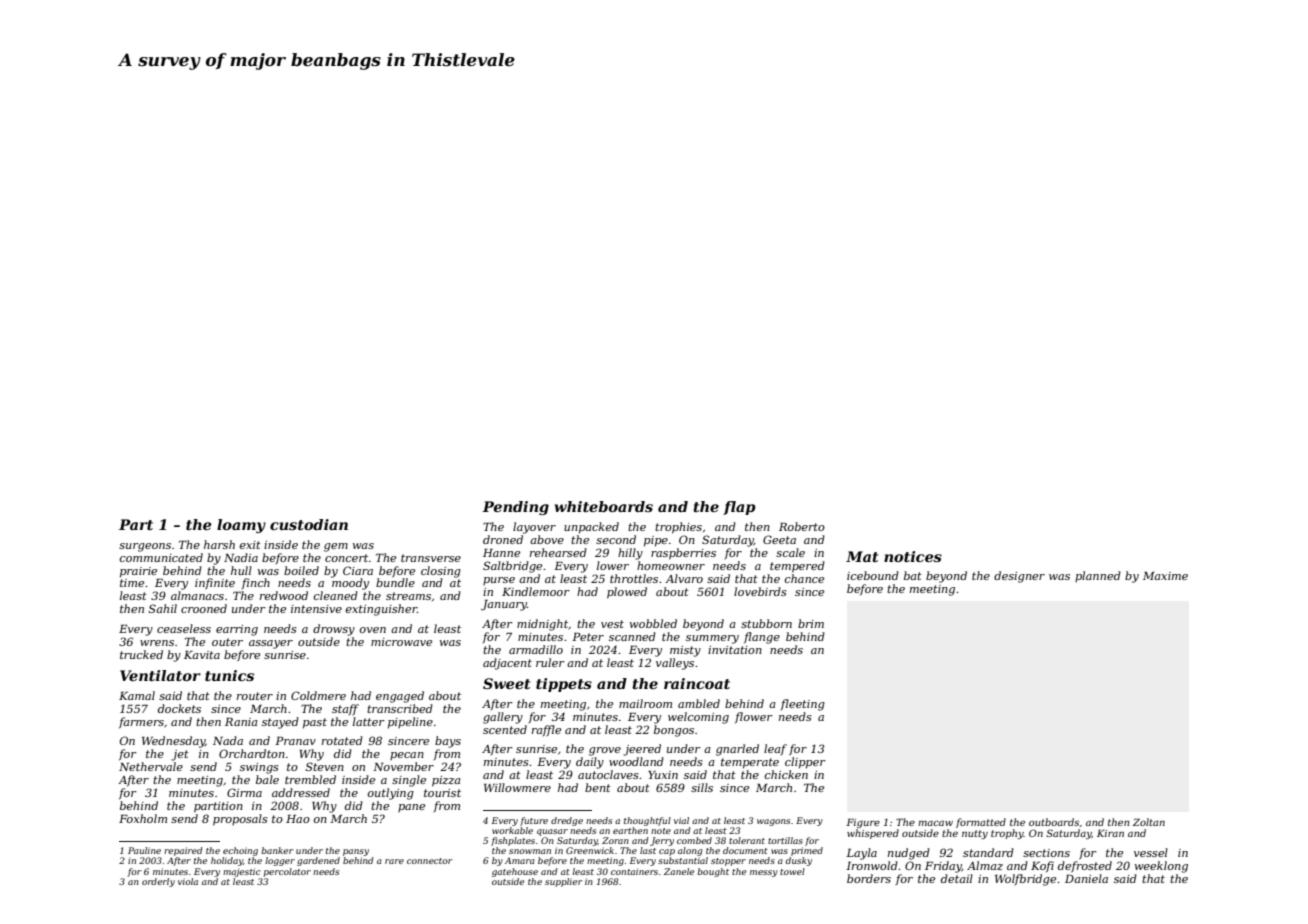 Image resolution: width=1308 pixels, height=924 pixels. What do you see at coordinates (342, 740) in the page?
I see `rotated` at bounding box center [342, 740].
